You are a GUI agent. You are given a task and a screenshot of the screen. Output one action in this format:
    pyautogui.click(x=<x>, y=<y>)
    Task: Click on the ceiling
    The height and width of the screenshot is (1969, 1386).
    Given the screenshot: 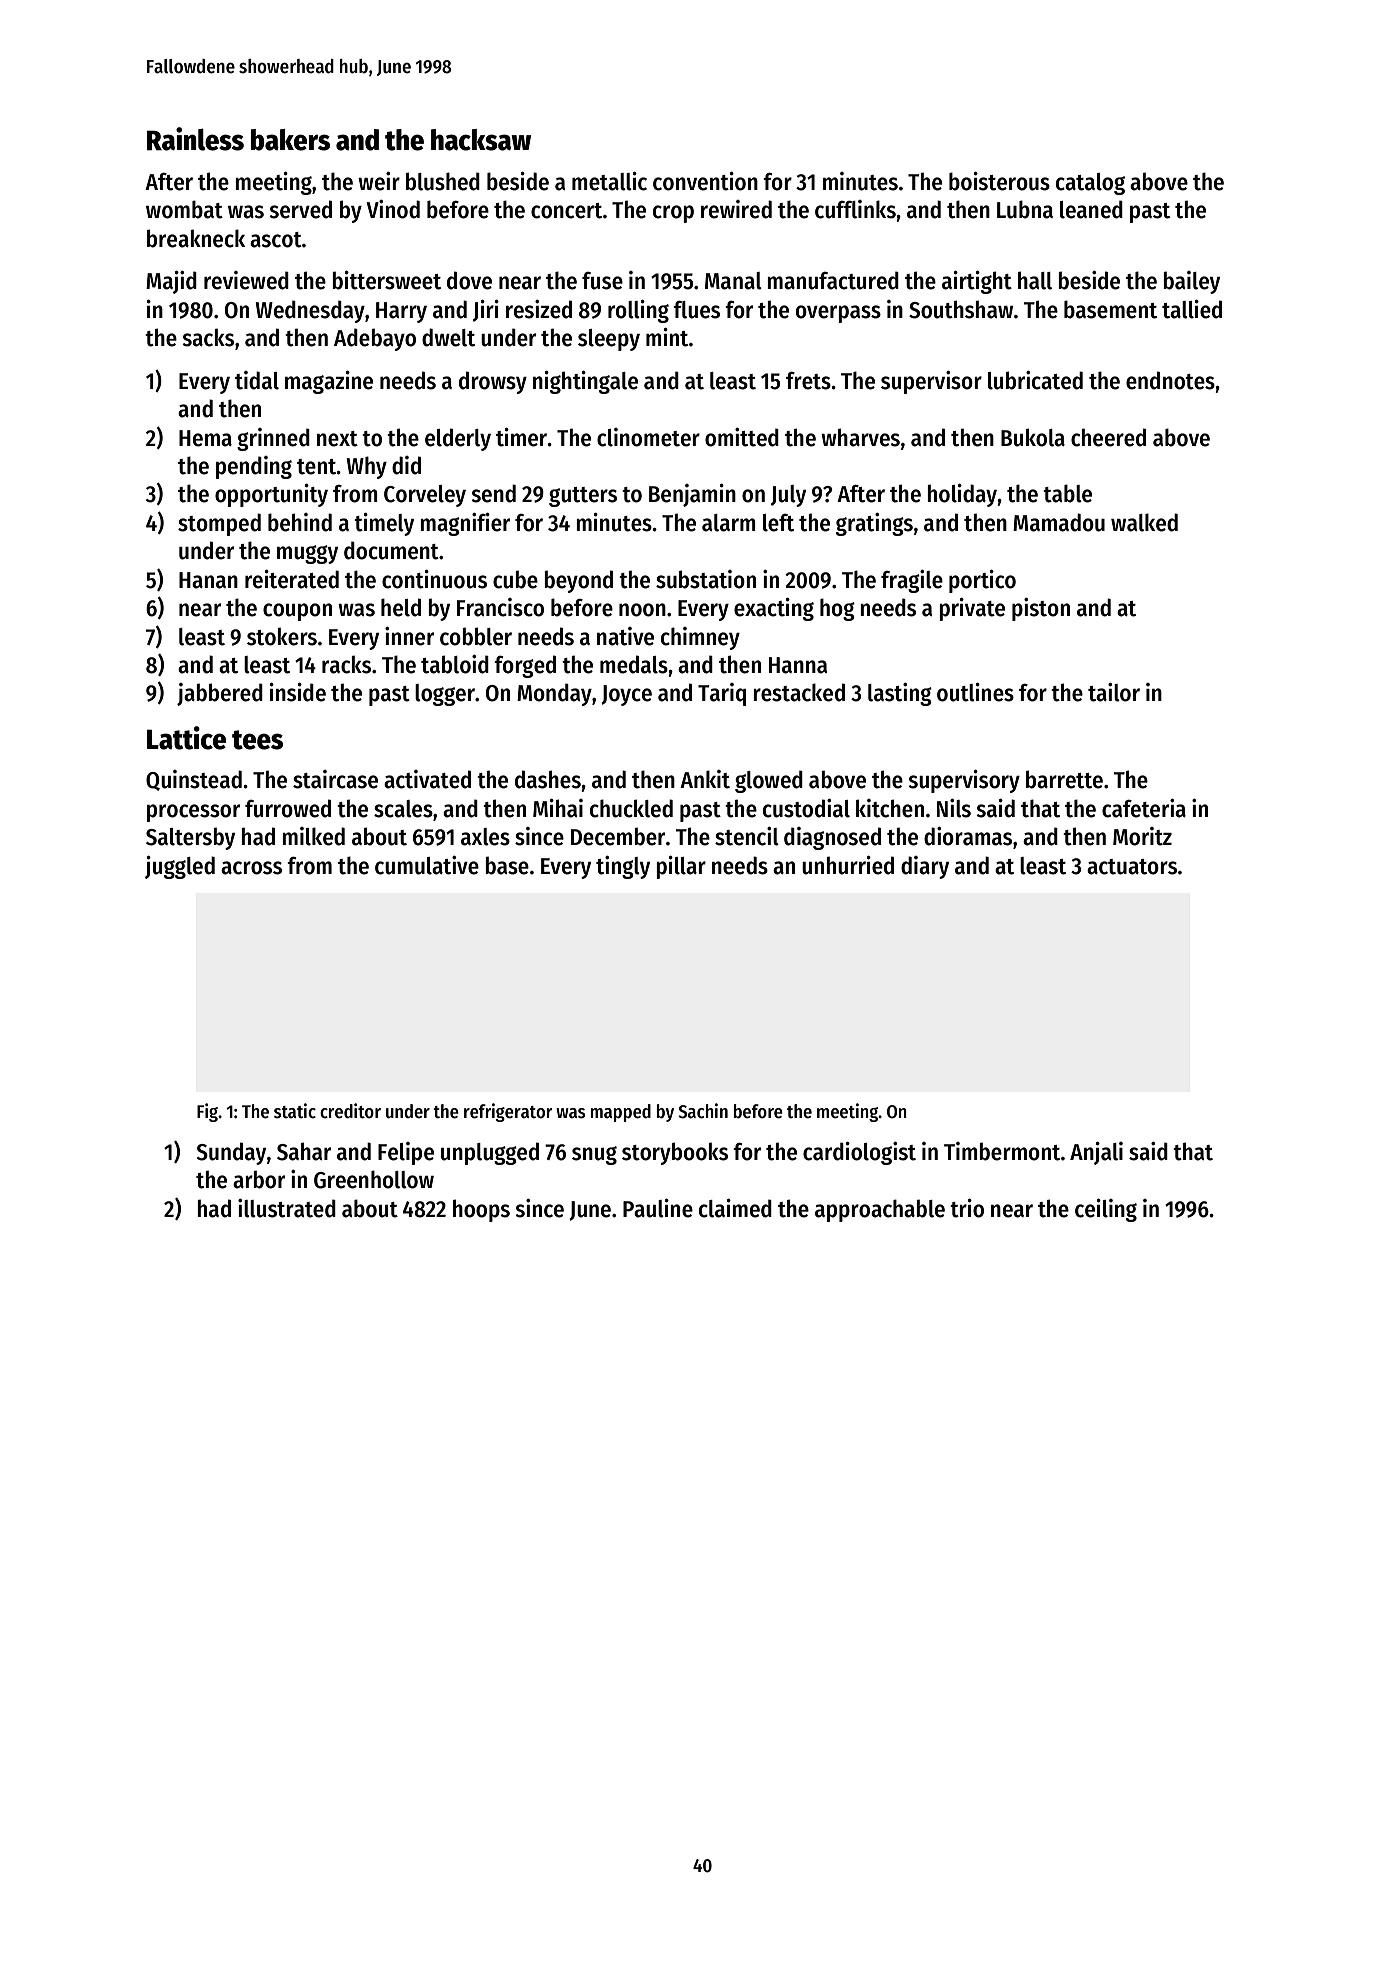 What is the action you would take?
    pyautogui.click(x=1106, y=1210)
